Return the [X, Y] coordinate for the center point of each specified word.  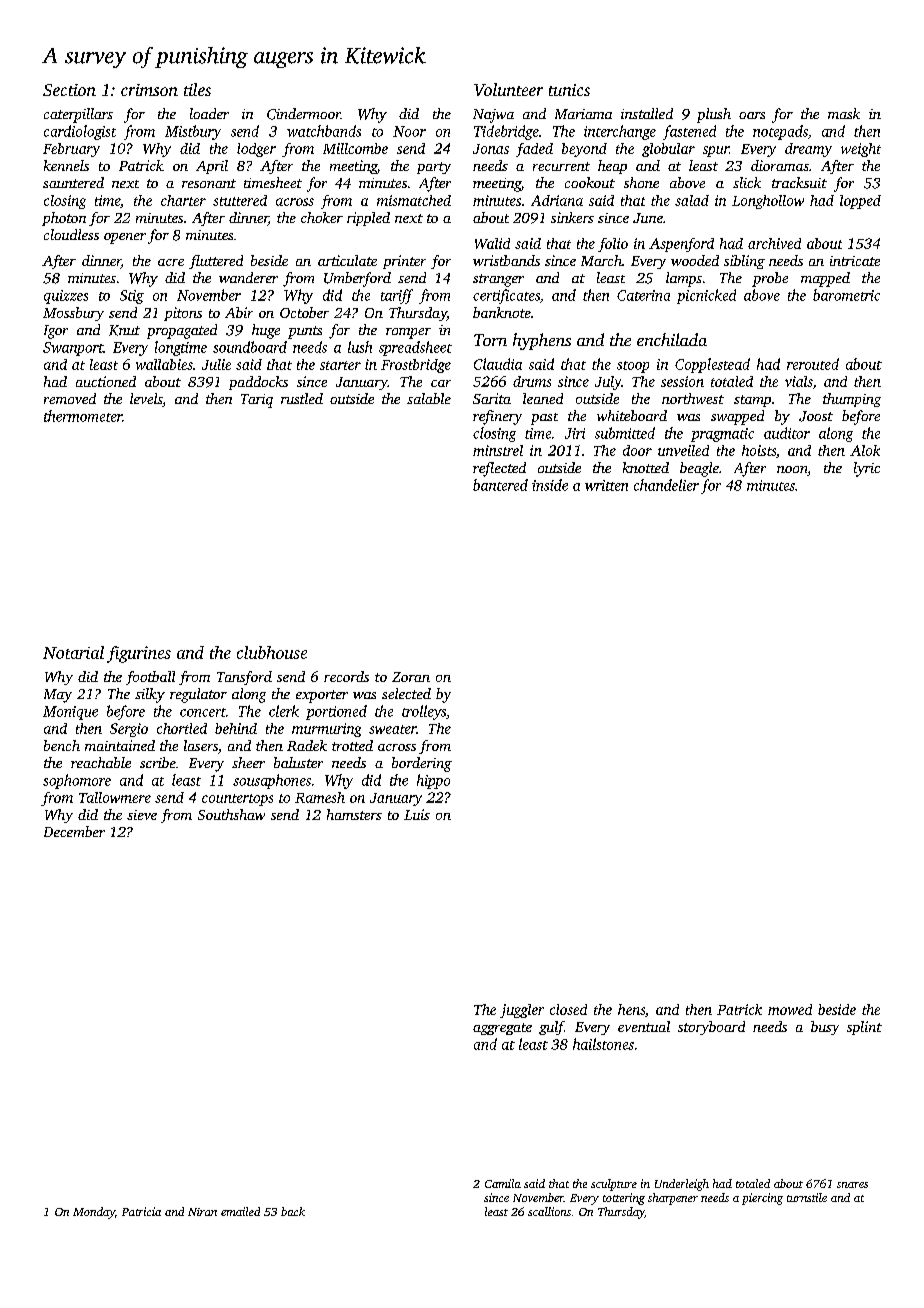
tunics [569, 90]
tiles [197, 89]
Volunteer [508, 89]
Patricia [141, 1211]
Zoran [411, 677]
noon [792, 471]
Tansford [244, 678]
